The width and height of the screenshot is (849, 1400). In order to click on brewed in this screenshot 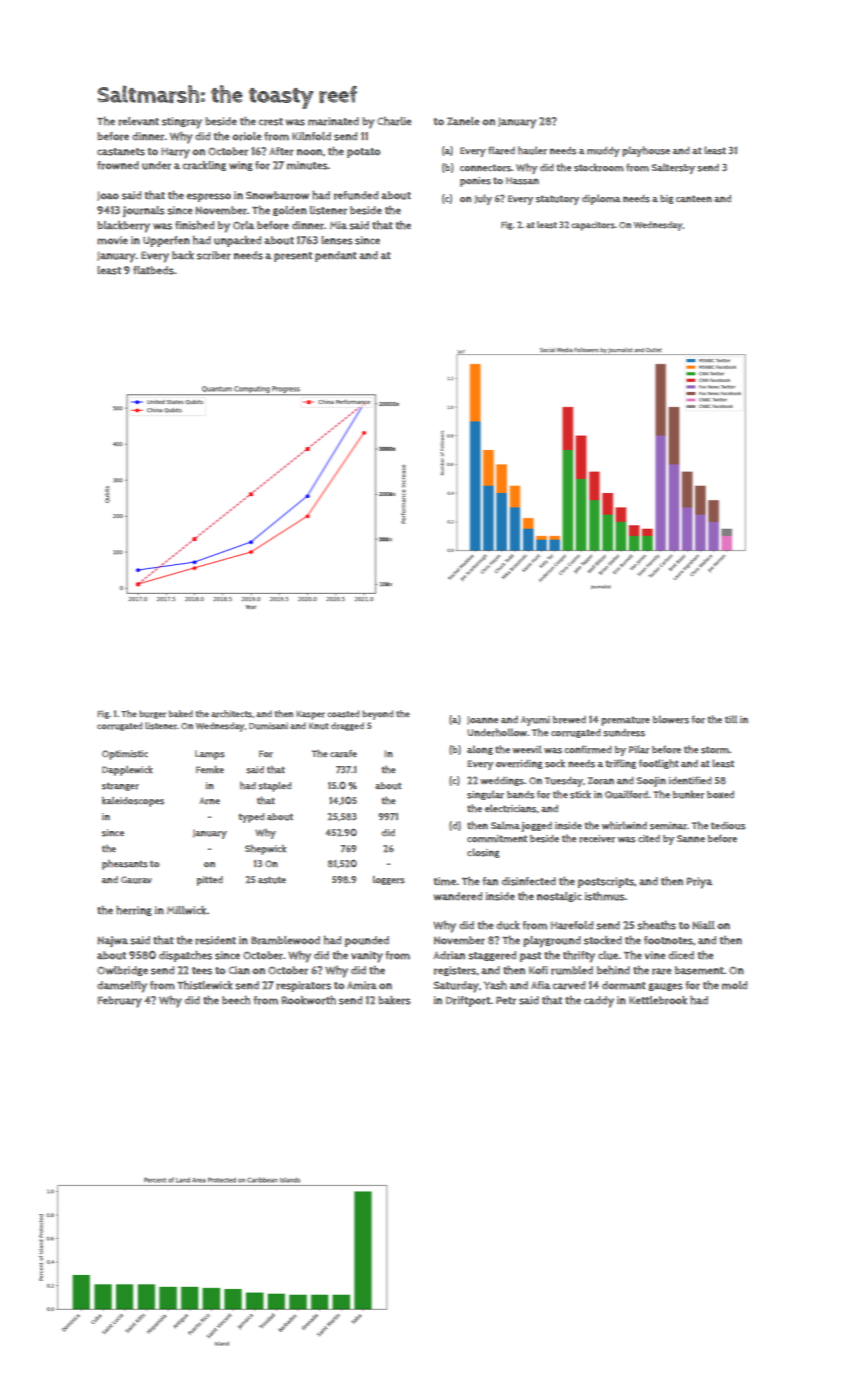, I will do `click(569, 720)`.
